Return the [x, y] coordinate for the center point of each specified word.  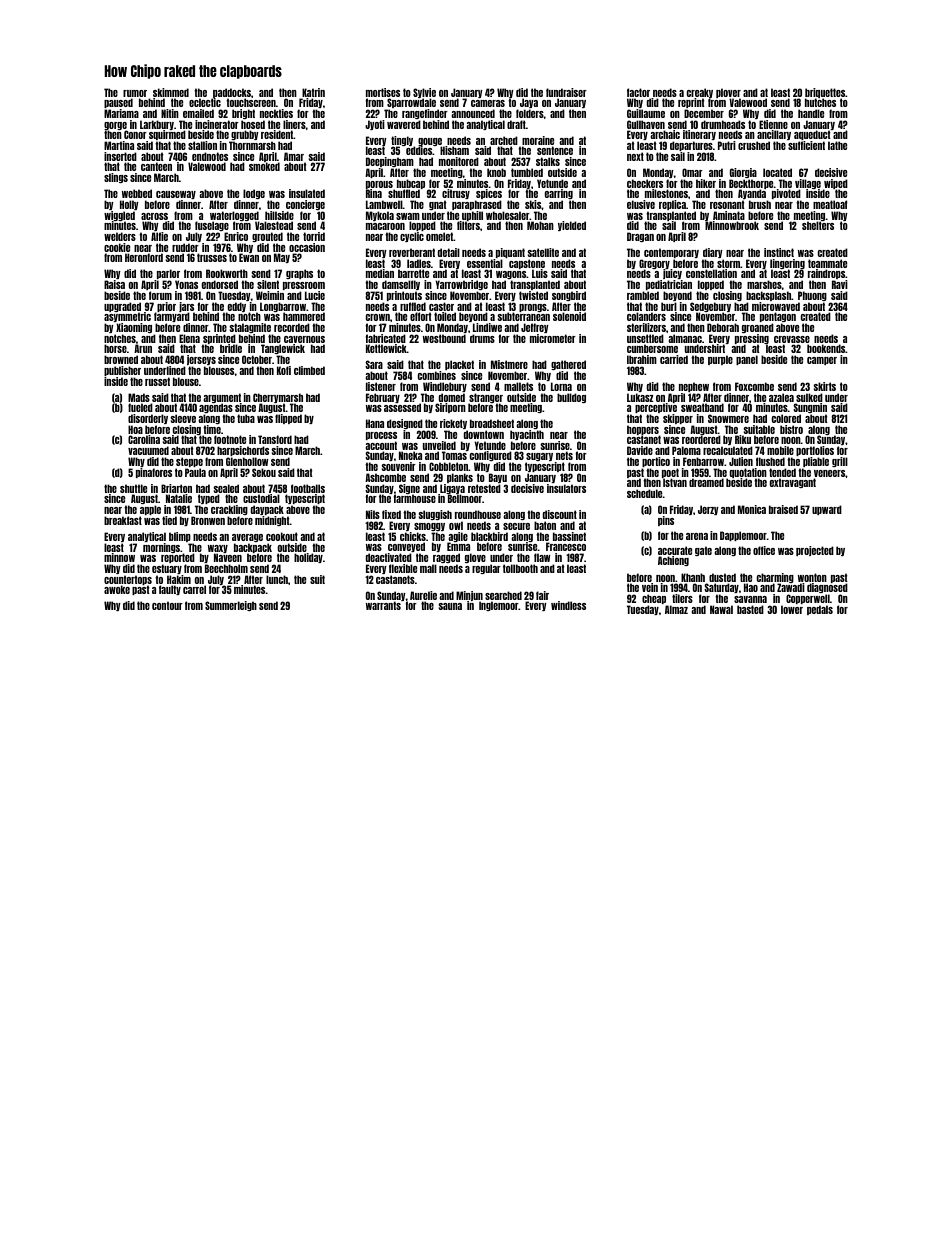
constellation [711, 273]
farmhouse [415, 499]
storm [728, 263]
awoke [117, 589]
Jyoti [375, 125]
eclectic [205, 102]
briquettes [825, 93]
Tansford [275, 439]
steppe [189, 462]
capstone [527, 264]
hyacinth [527, 435]
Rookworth [227, 273]
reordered [701, 440]
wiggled [119, 216]
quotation [748, 473]
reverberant [412, 252]
